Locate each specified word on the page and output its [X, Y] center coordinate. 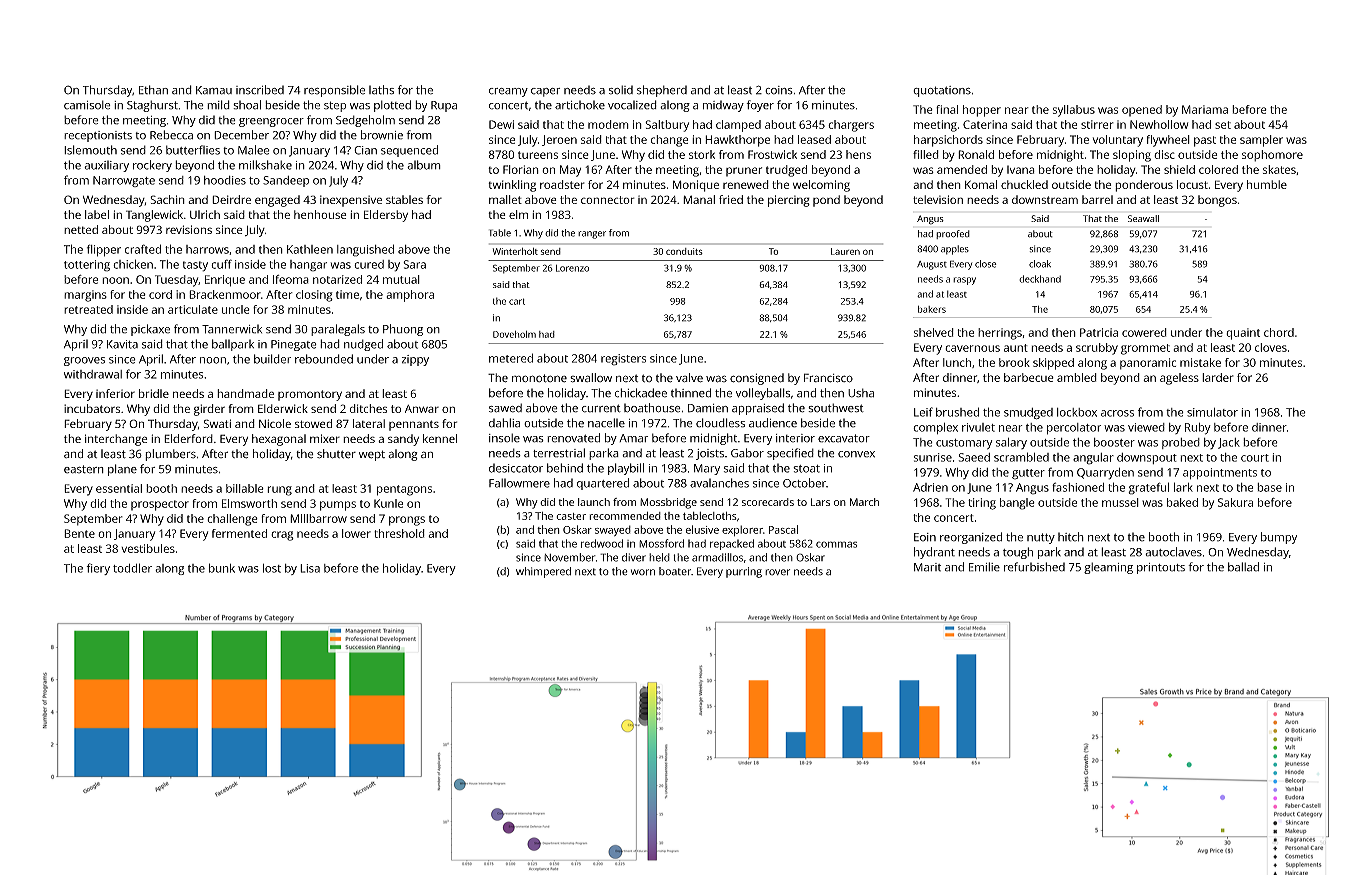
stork [702, 154]
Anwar [422, 409]
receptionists [98, 136]
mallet [505, 199]
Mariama [1205, 109]
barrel [1097, 199]
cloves [1271, 347]
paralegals [338, 330]
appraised [758, 409]
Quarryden [1105, 474]
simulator [1212, 412]
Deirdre [231, 199]
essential [119, 488]
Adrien [930, 487]
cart [517, 301]
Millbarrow [318, 518]
